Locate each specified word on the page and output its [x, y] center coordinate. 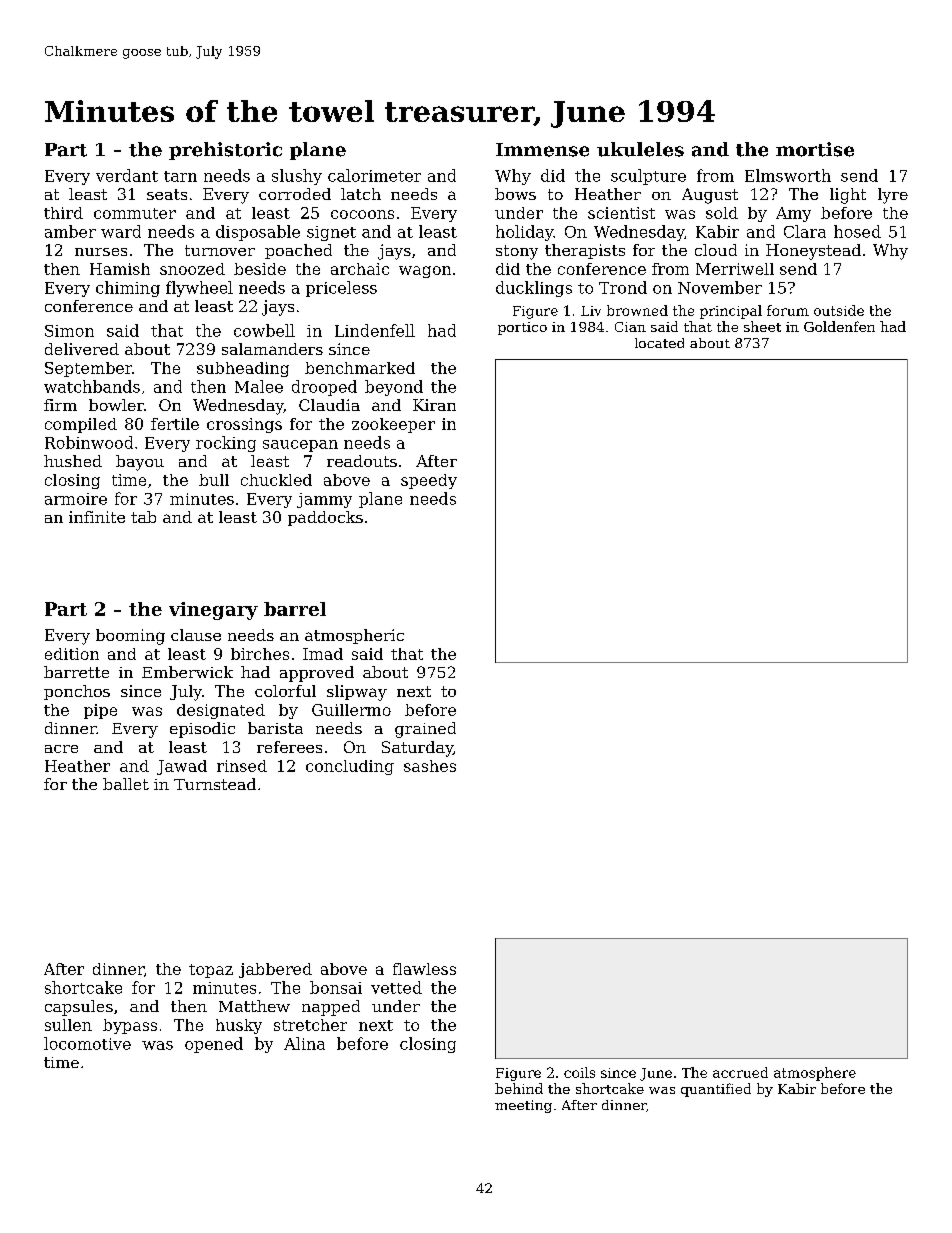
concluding [350, 767]
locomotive [87, 1043]
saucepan [300, 446]
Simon [69, 331]
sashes [430, 766]
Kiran [434, 405]
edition [72, 654]
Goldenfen [839, 326]
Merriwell [735, 269]
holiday [525, 233]
